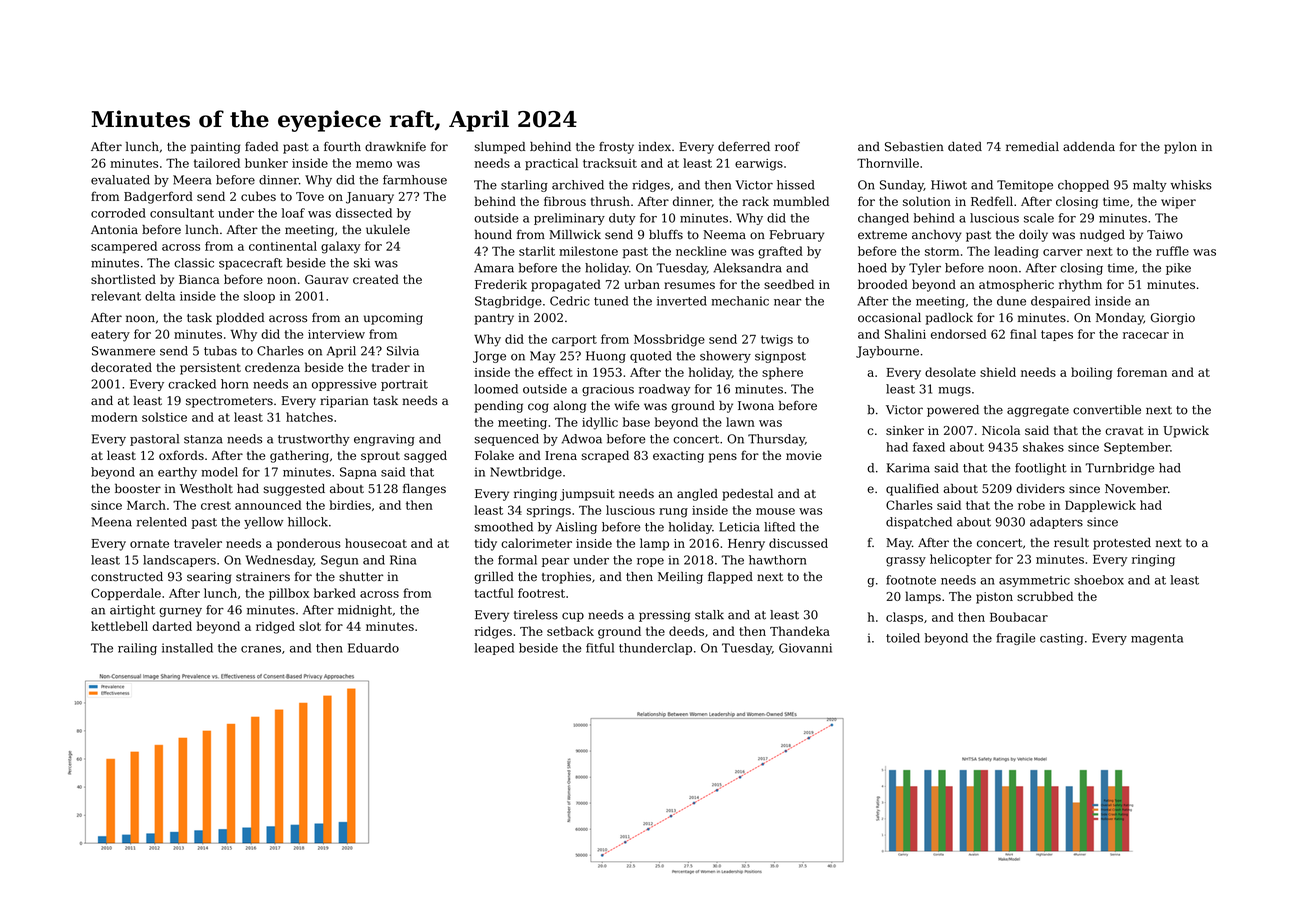  What do you see at coordinates (403, 560) in the page?
I see `Rina` at bounding box center [403, 560].
